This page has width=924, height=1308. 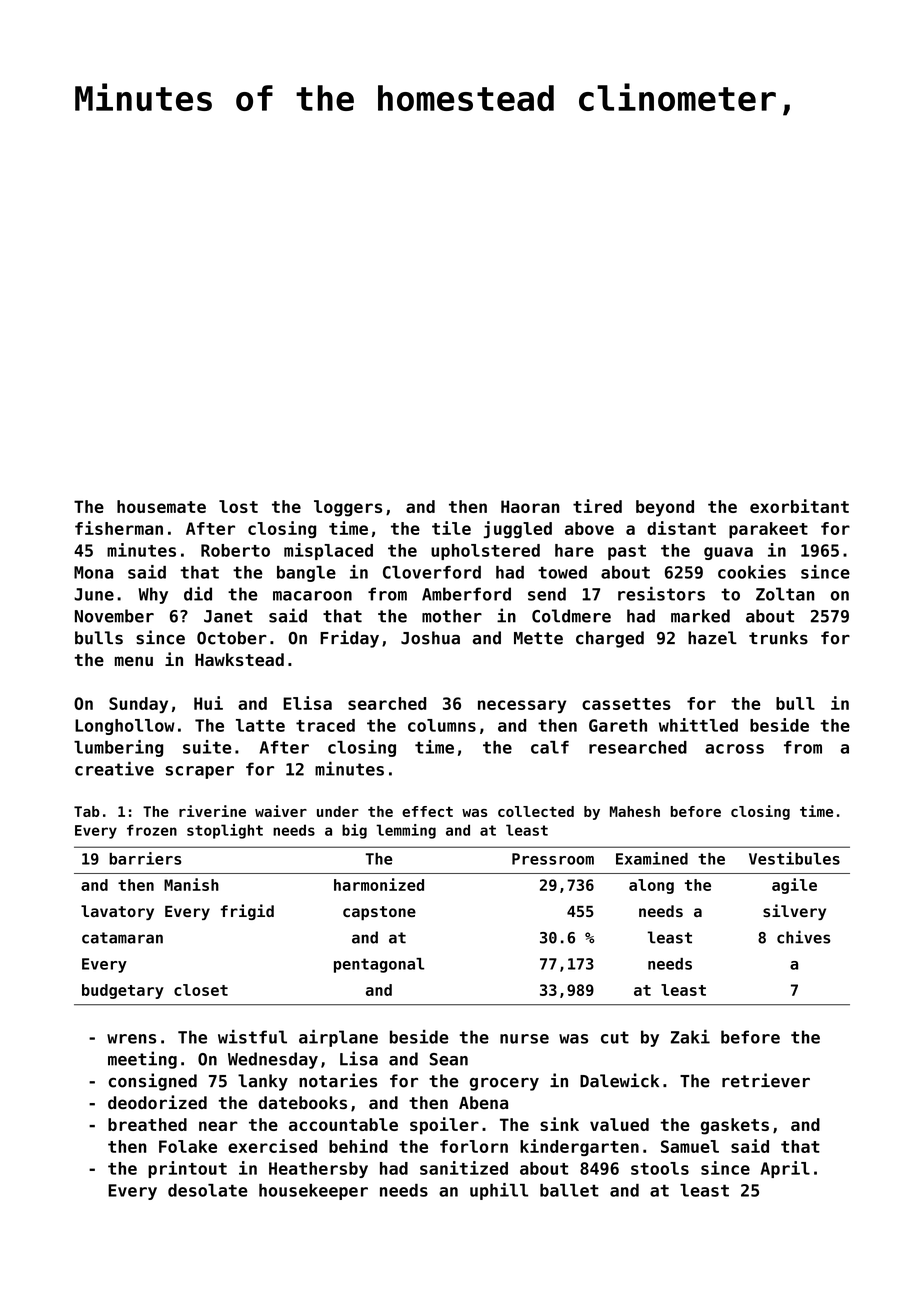 I want to click on desolate, so click(x=208, y=1190).
